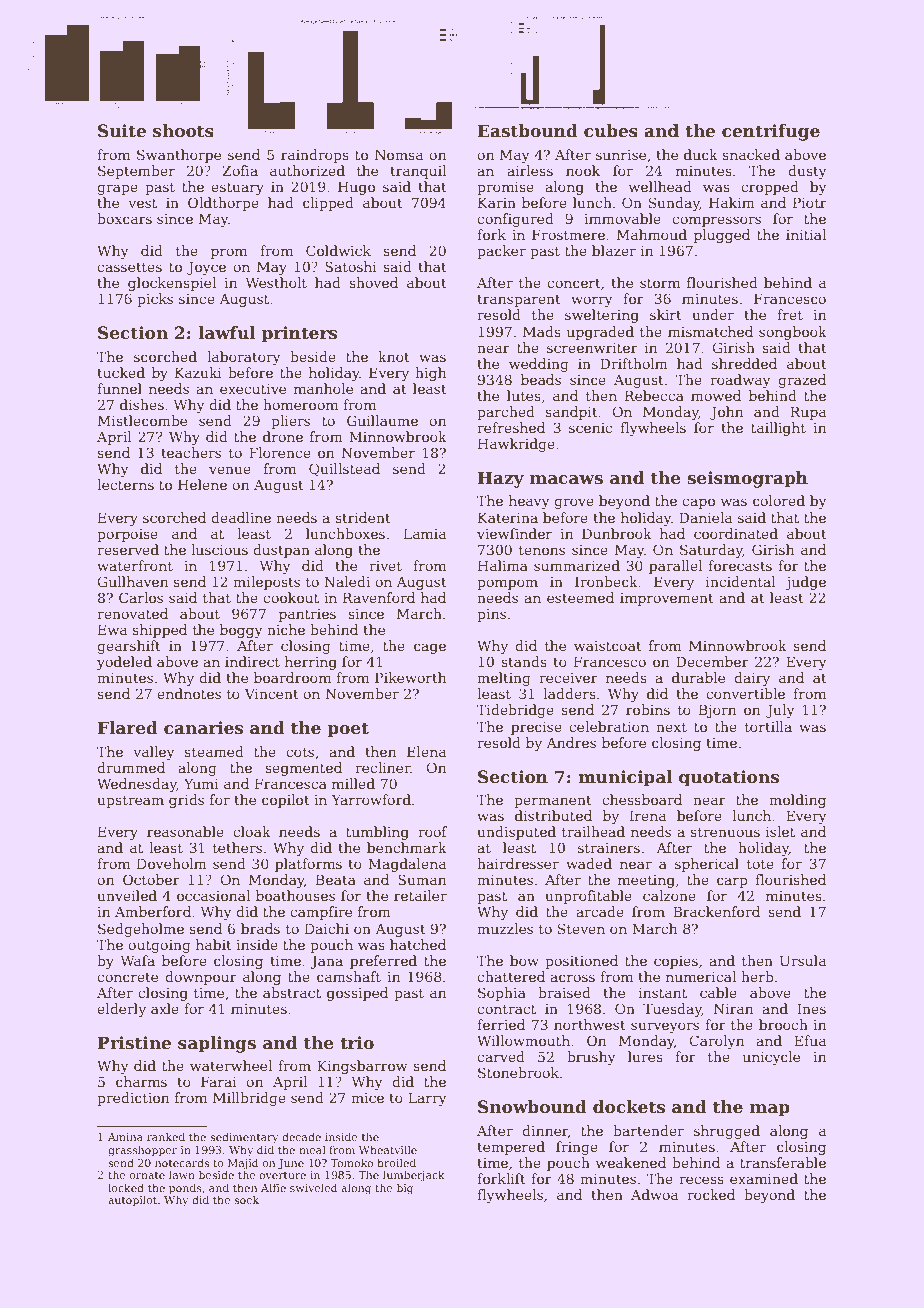 The height and width of the image is (1308, 924). I want to click on Hakim, so click(732, 202).
